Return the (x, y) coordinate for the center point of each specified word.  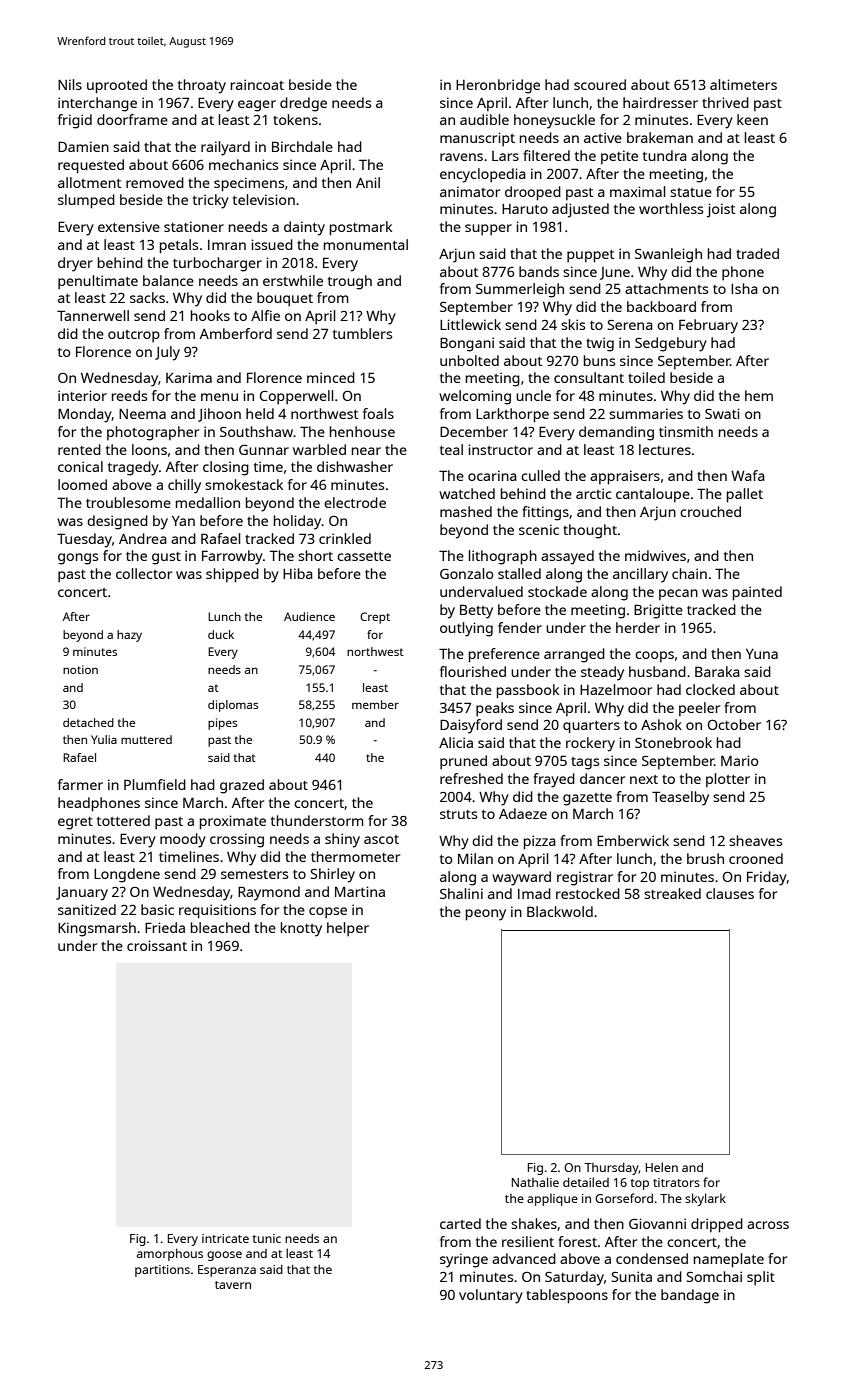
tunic (267, 1238)
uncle (533, 395)
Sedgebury (671, 344)
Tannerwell (93, 315)
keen (752, 119)
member (375, 704)
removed (155, 182)
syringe (464, 1260)
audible (484, 119)
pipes (222, 724)
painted (757, 593)
